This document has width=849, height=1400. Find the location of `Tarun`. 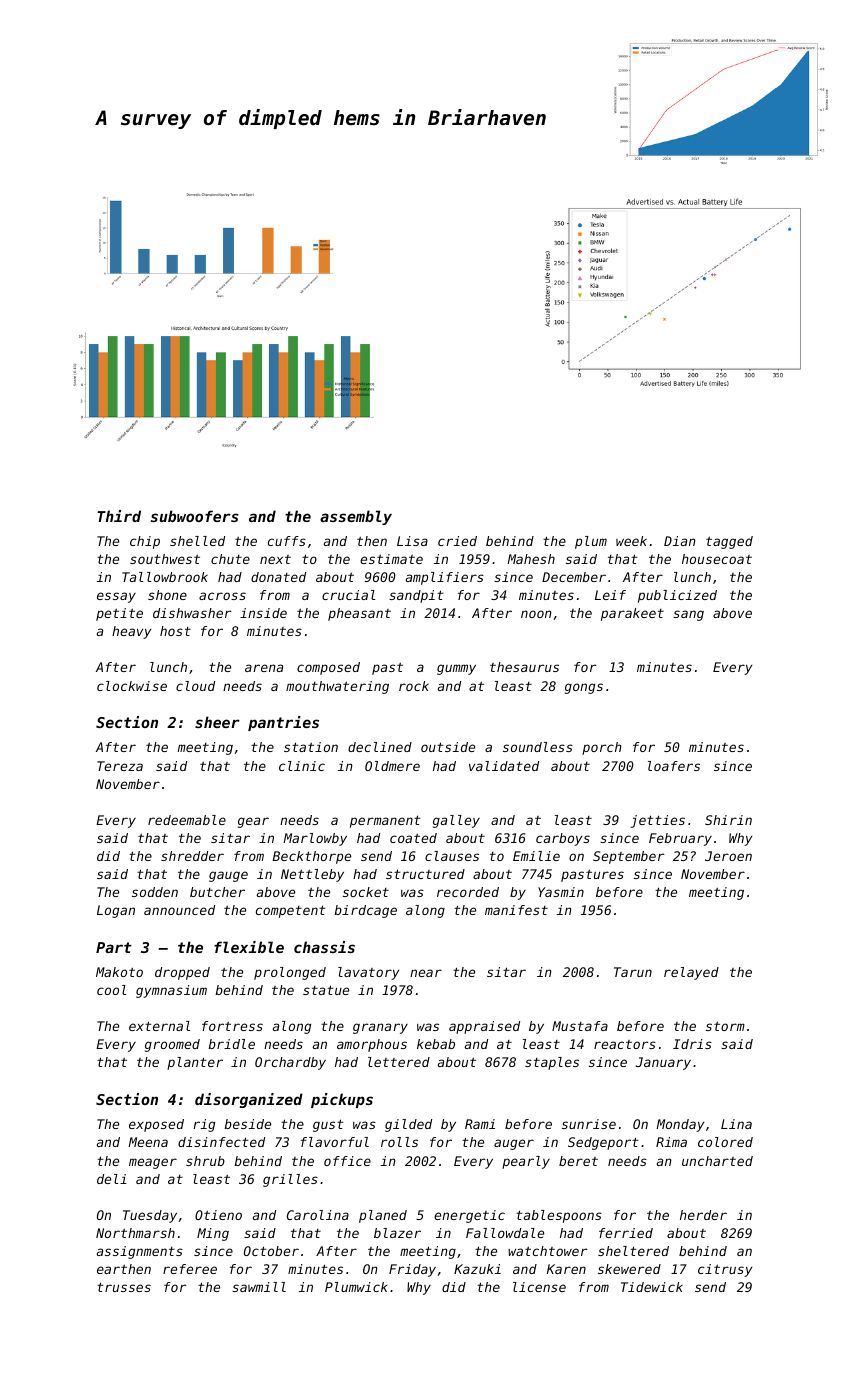

Tarun is located at coordinates (633, 972).
